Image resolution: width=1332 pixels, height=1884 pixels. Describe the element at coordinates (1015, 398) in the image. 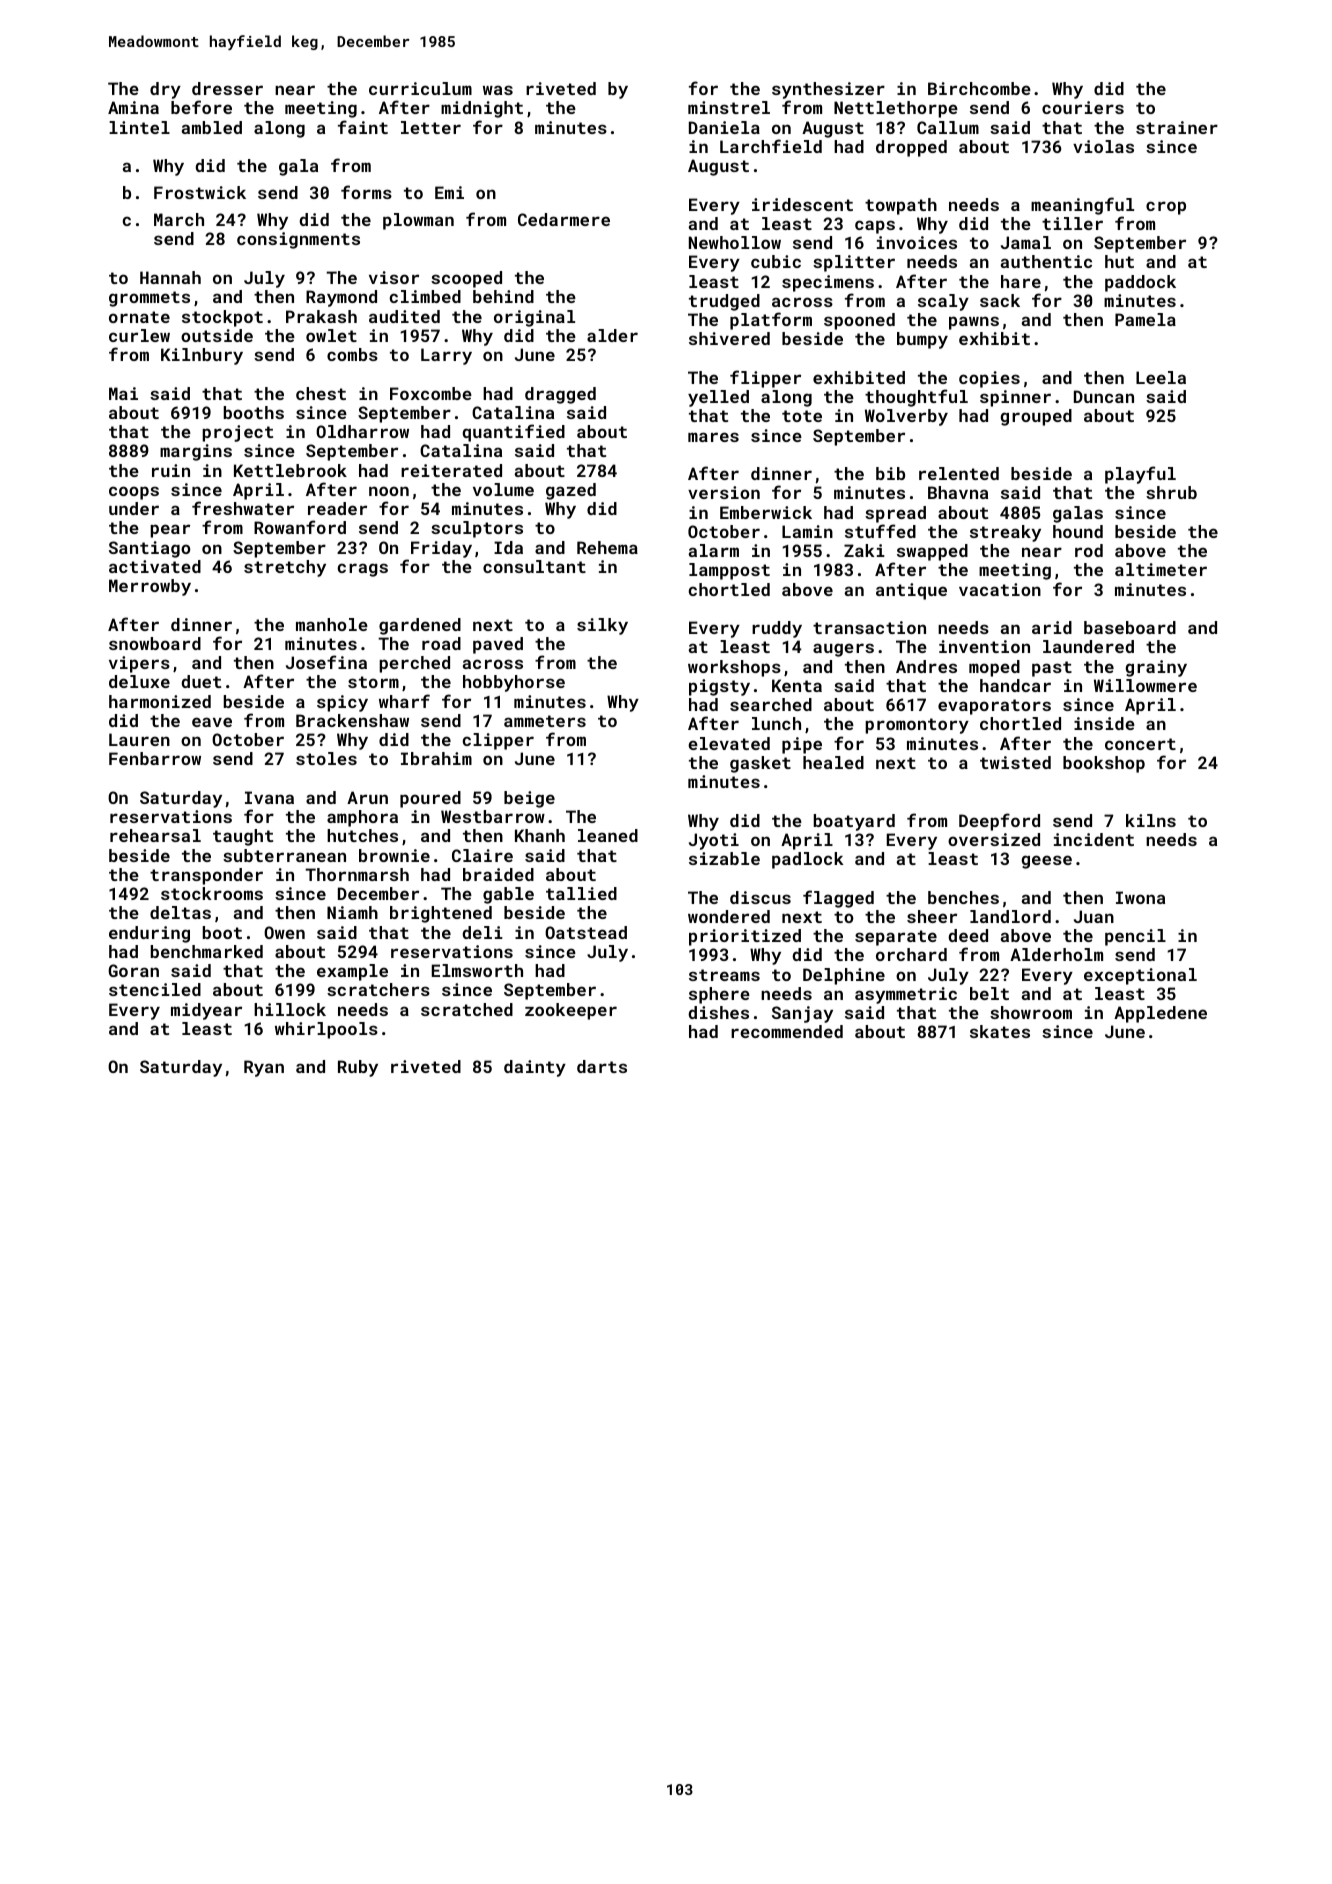

I see `spinner` at that location.
